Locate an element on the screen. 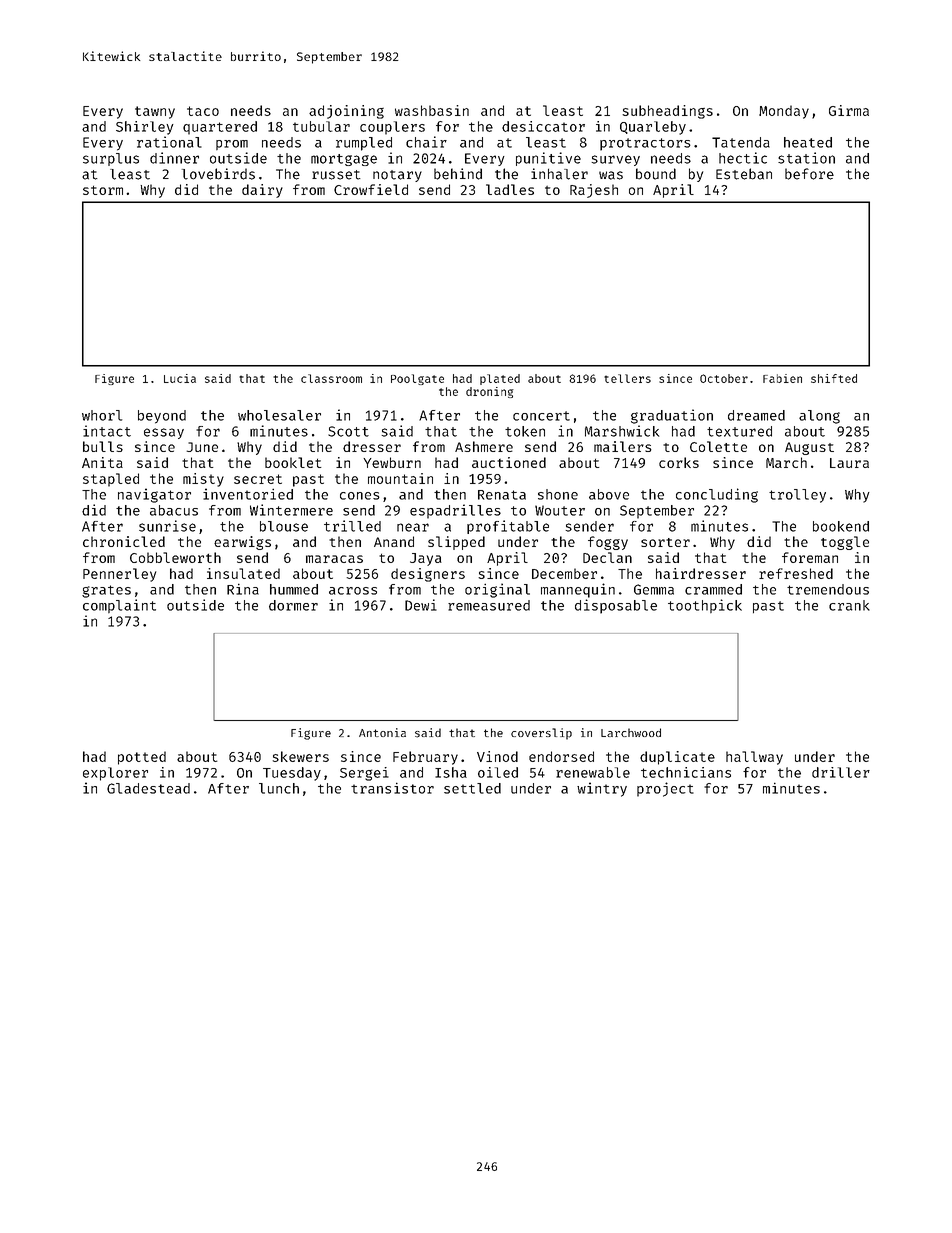  abacus is located at coordinates (174, 510).
